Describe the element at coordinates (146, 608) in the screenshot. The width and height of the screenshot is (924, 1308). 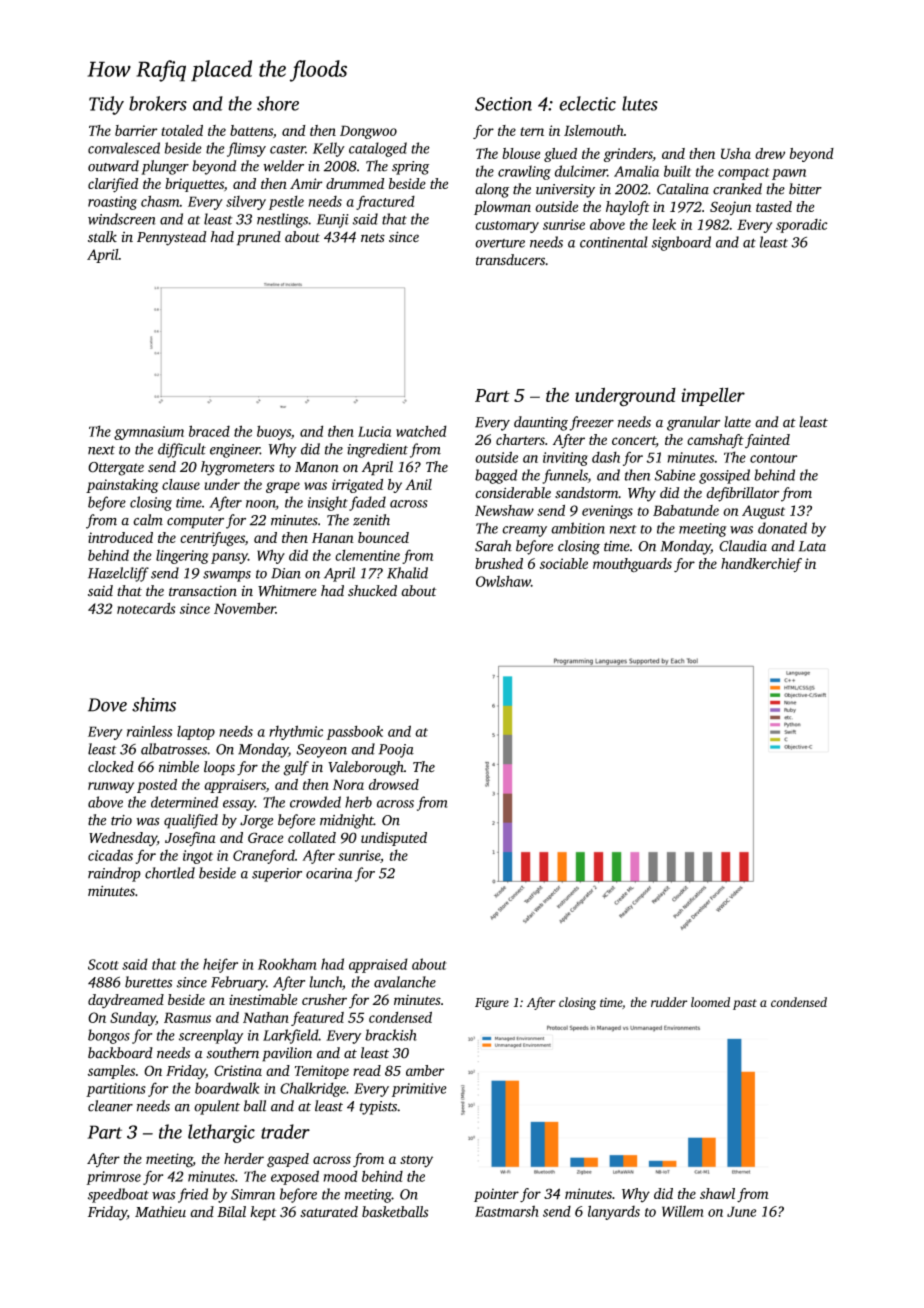
I see `notecards` at that location.
